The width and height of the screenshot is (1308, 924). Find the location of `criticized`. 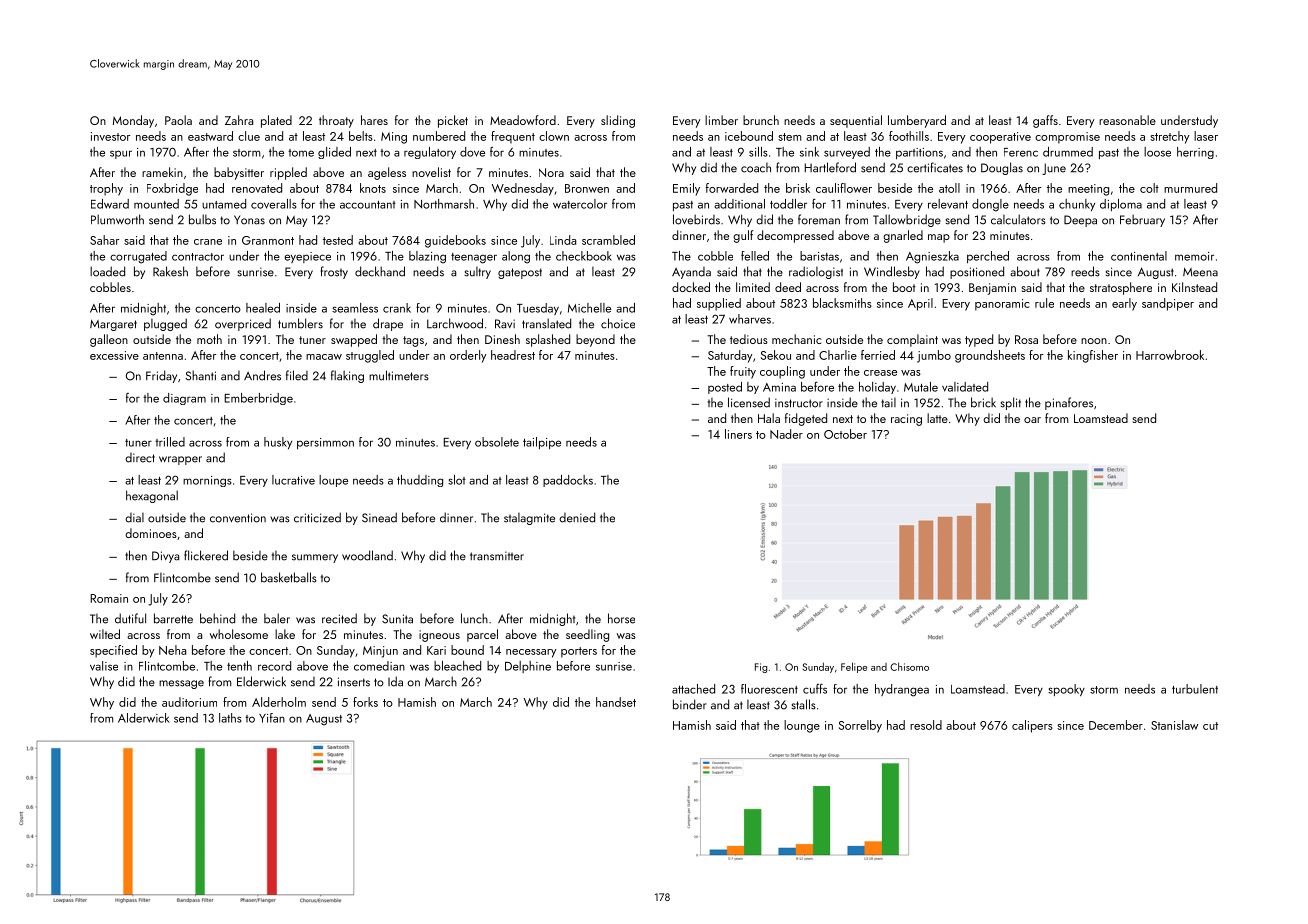

criticized is located at coordinates (317, 517).
